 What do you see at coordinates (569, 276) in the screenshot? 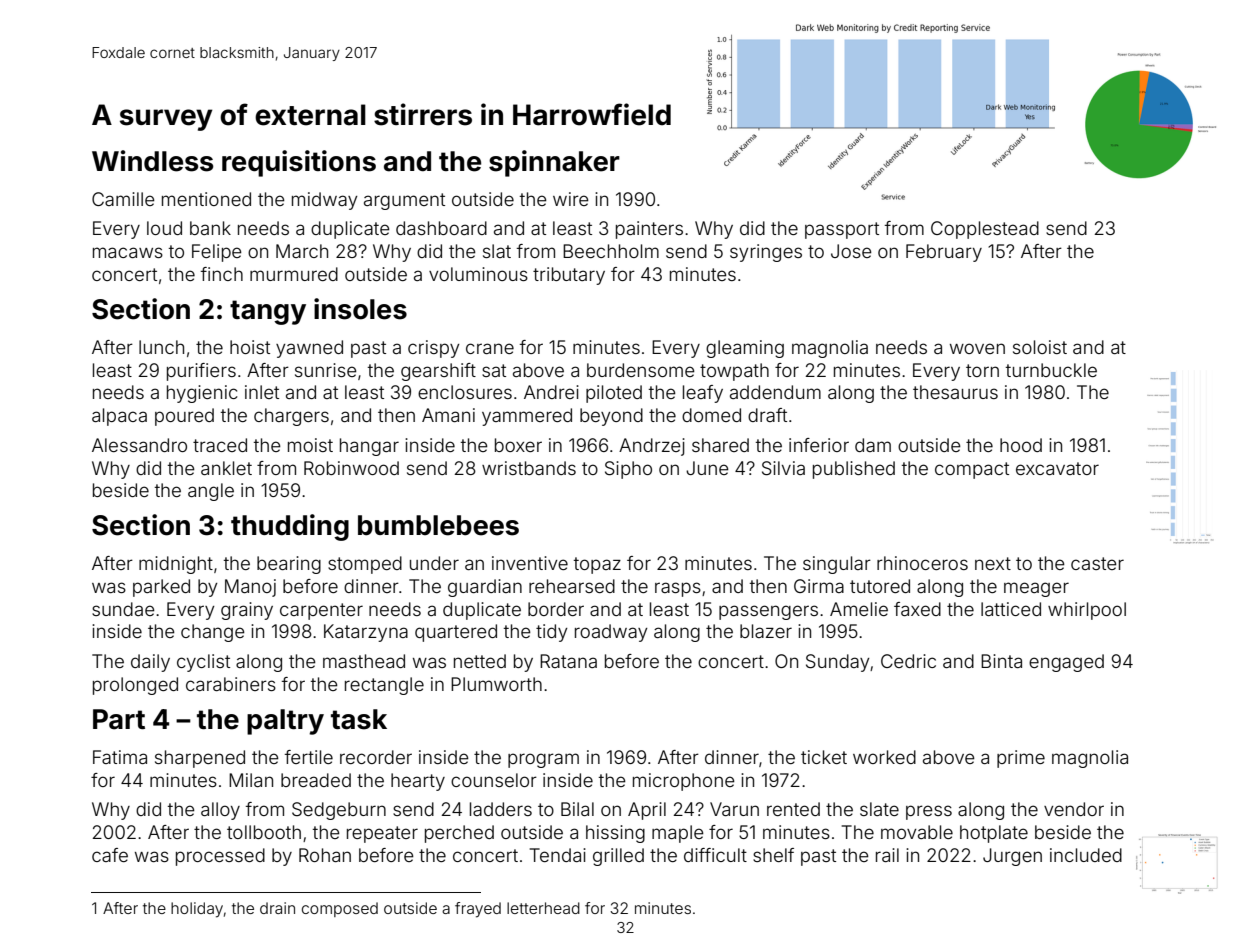
I see `tributary` at bounding box center [569, 276].
